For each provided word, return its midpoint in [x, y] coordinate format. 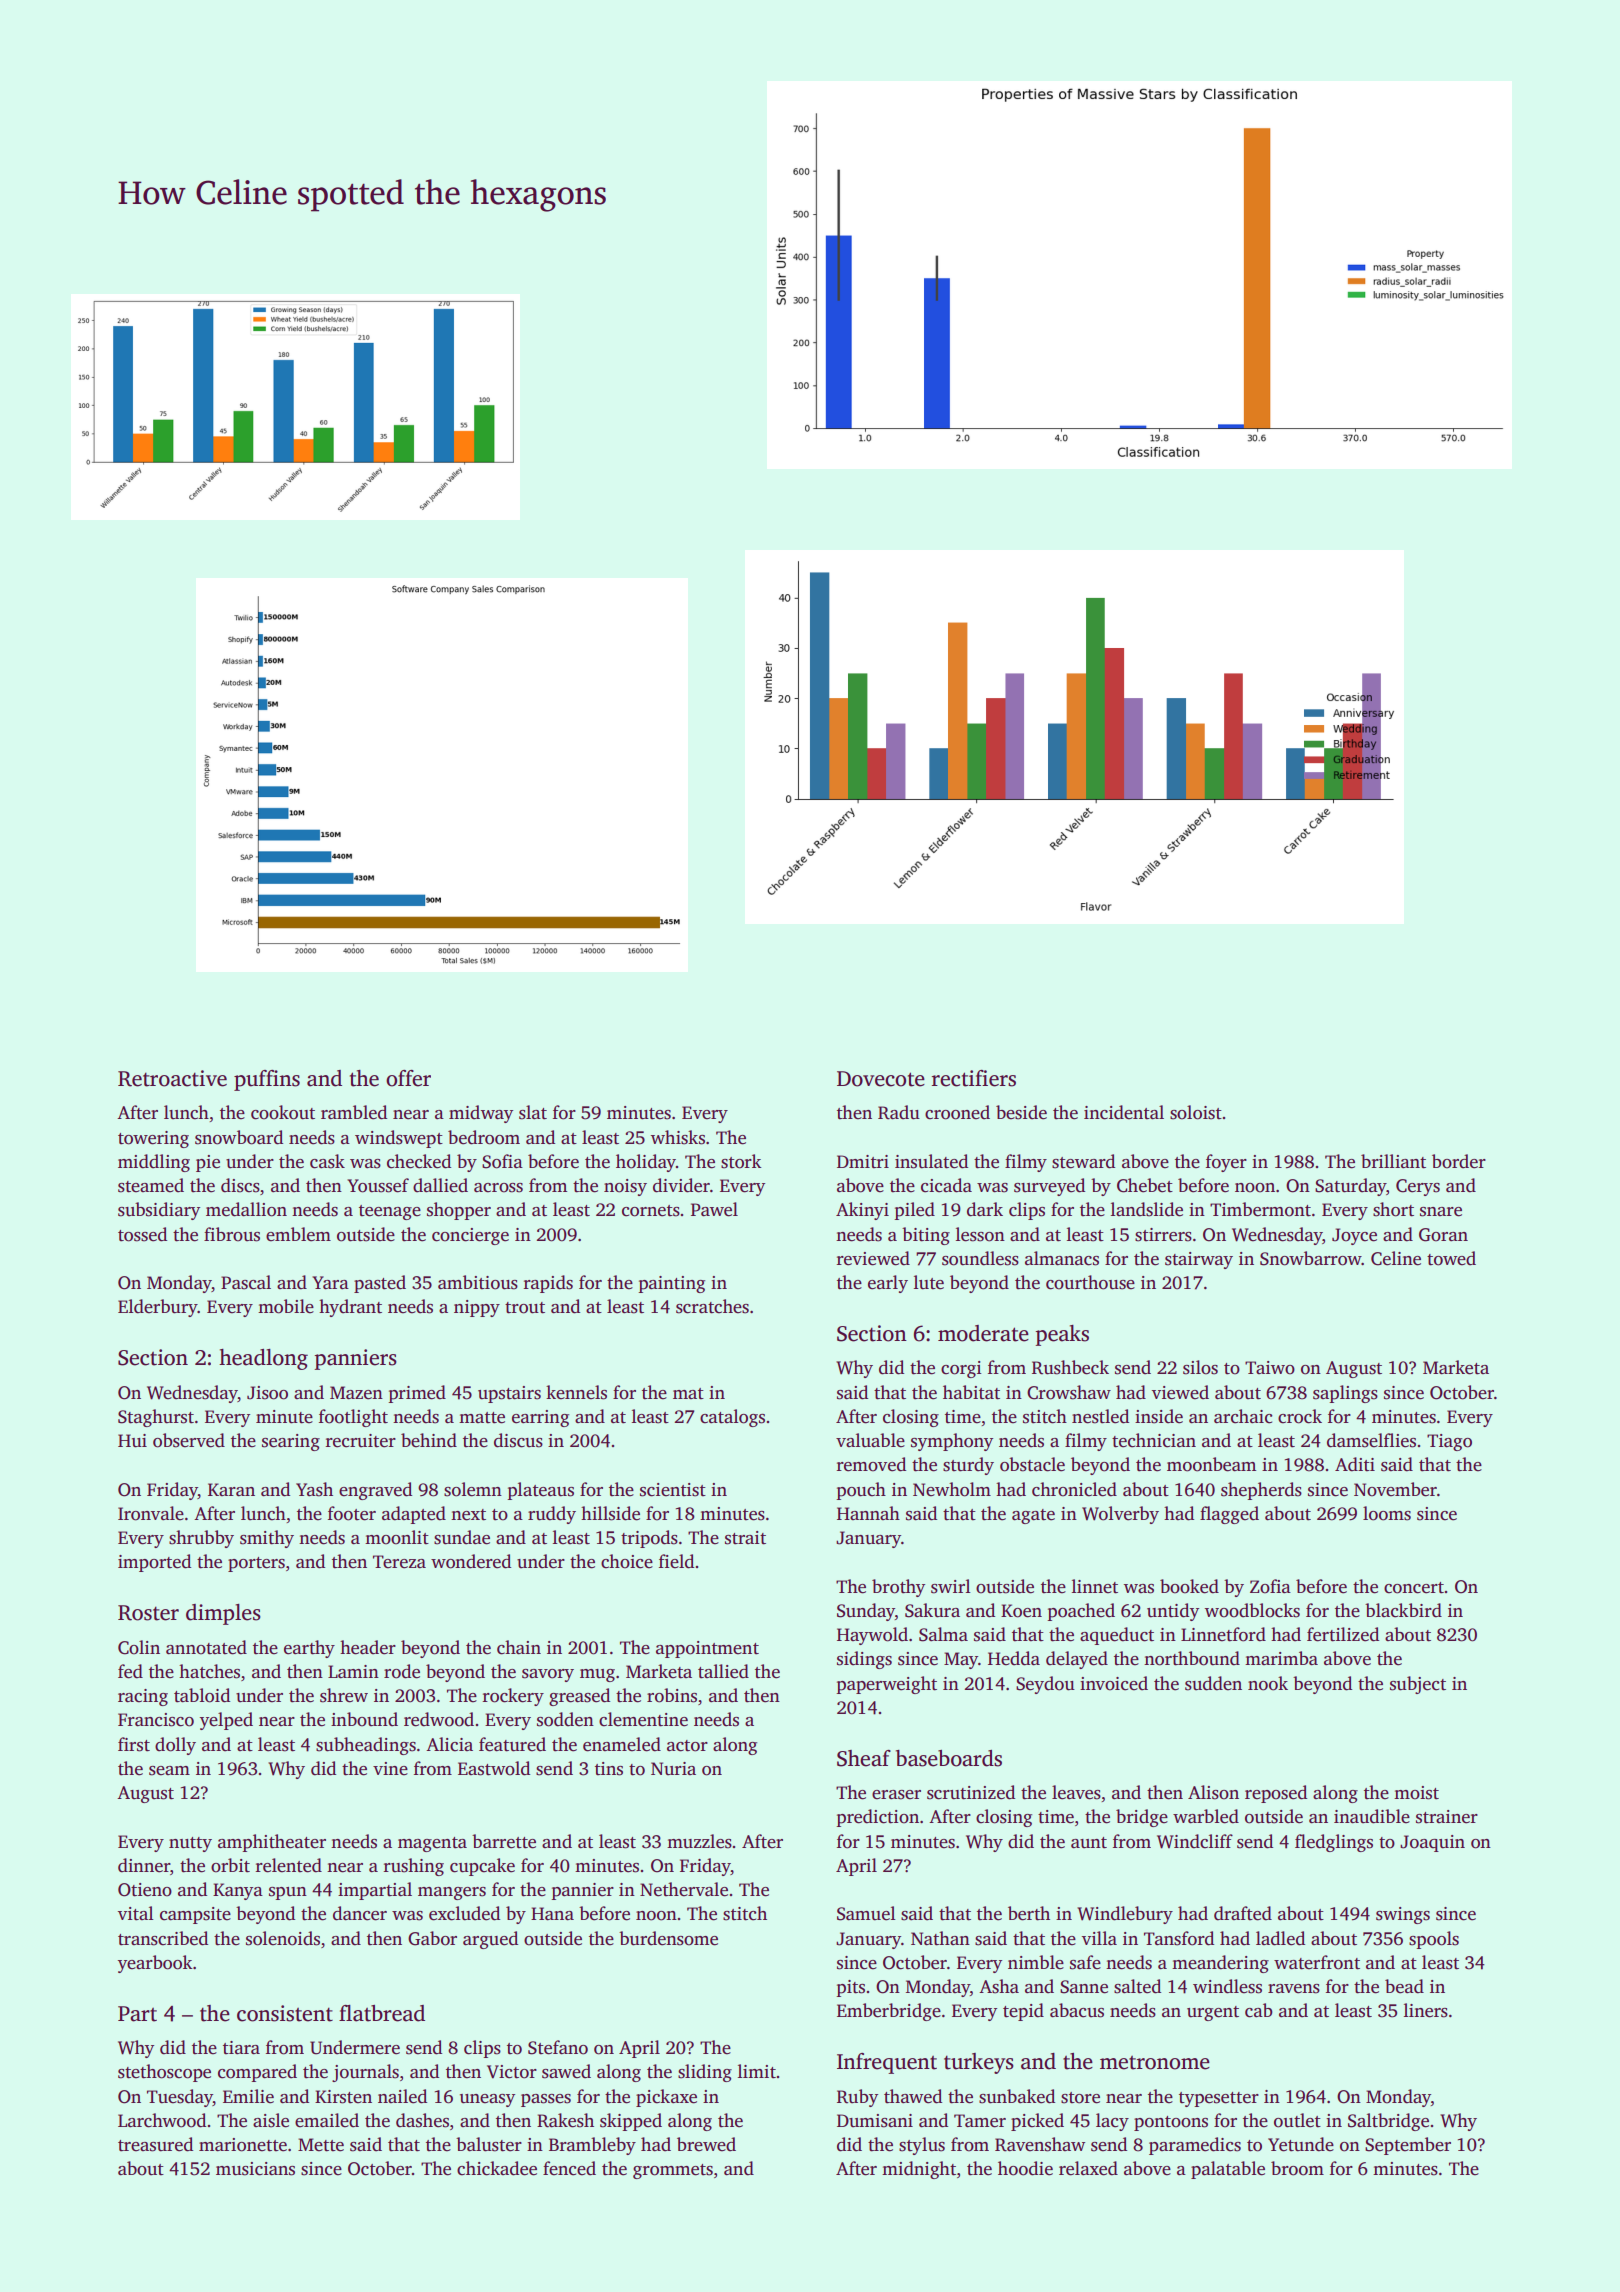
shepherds [1261, 1491]
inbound [364, 1719]
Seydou [1045, 1685]
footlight [353, 1418]
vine [390, 1769]
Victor [512, 2072]
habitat [971, 1392]
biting [926, 1236]
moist [1416, 1793]
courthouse [1090, 1282]
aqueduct [1117, 1636]
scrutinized [971, 1792]
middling [154, 1163]
